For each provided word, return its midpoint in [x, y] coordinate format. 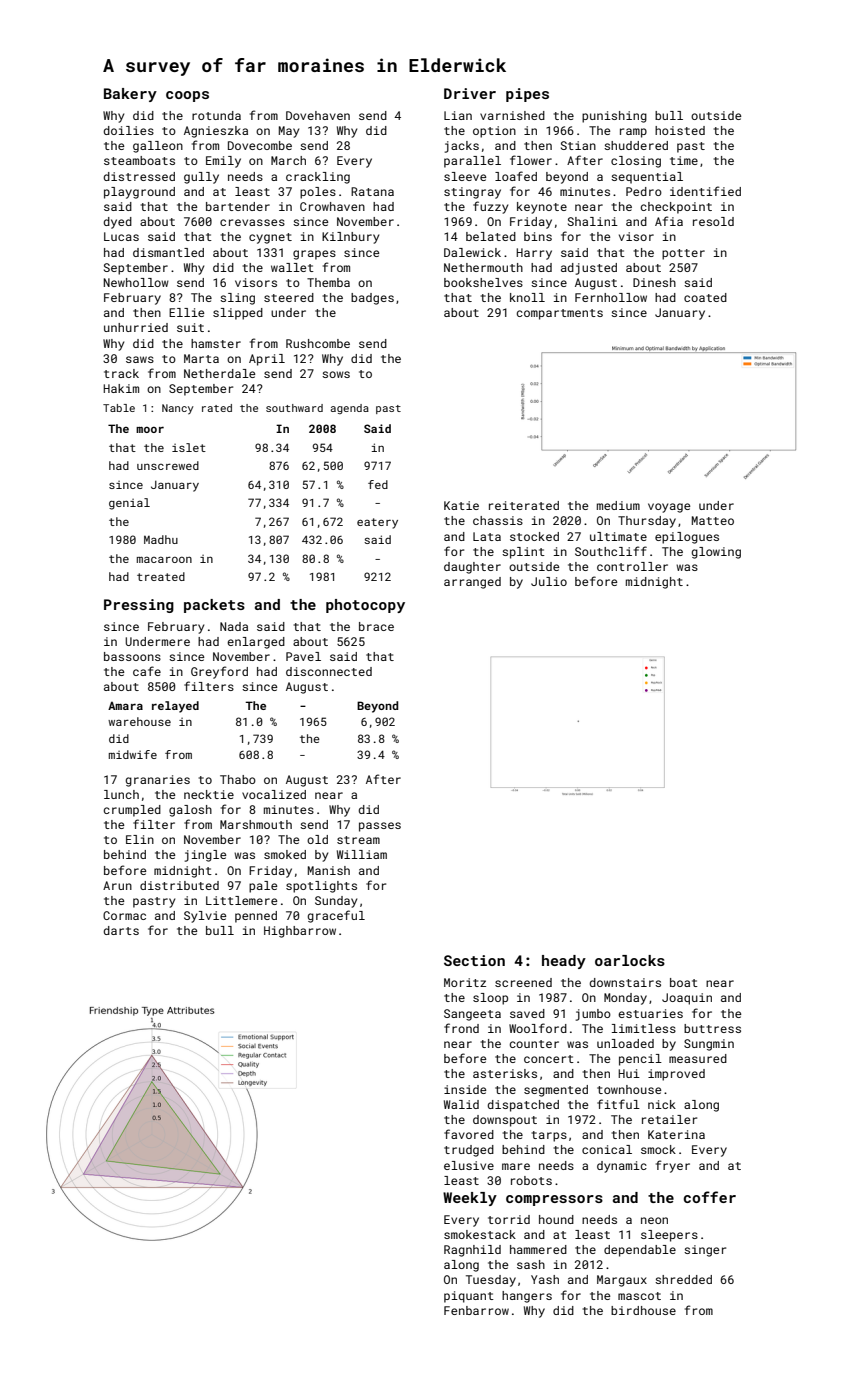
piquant [469, 1297]
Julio [549, 581]
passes [380, 827]
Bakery [130, 95]
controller [632, 566]
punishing [614, 117]
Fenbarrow [476, 1310]
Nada [234, 626]
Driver [470, 93]
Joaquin [687, 999]
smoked [285, 854]
